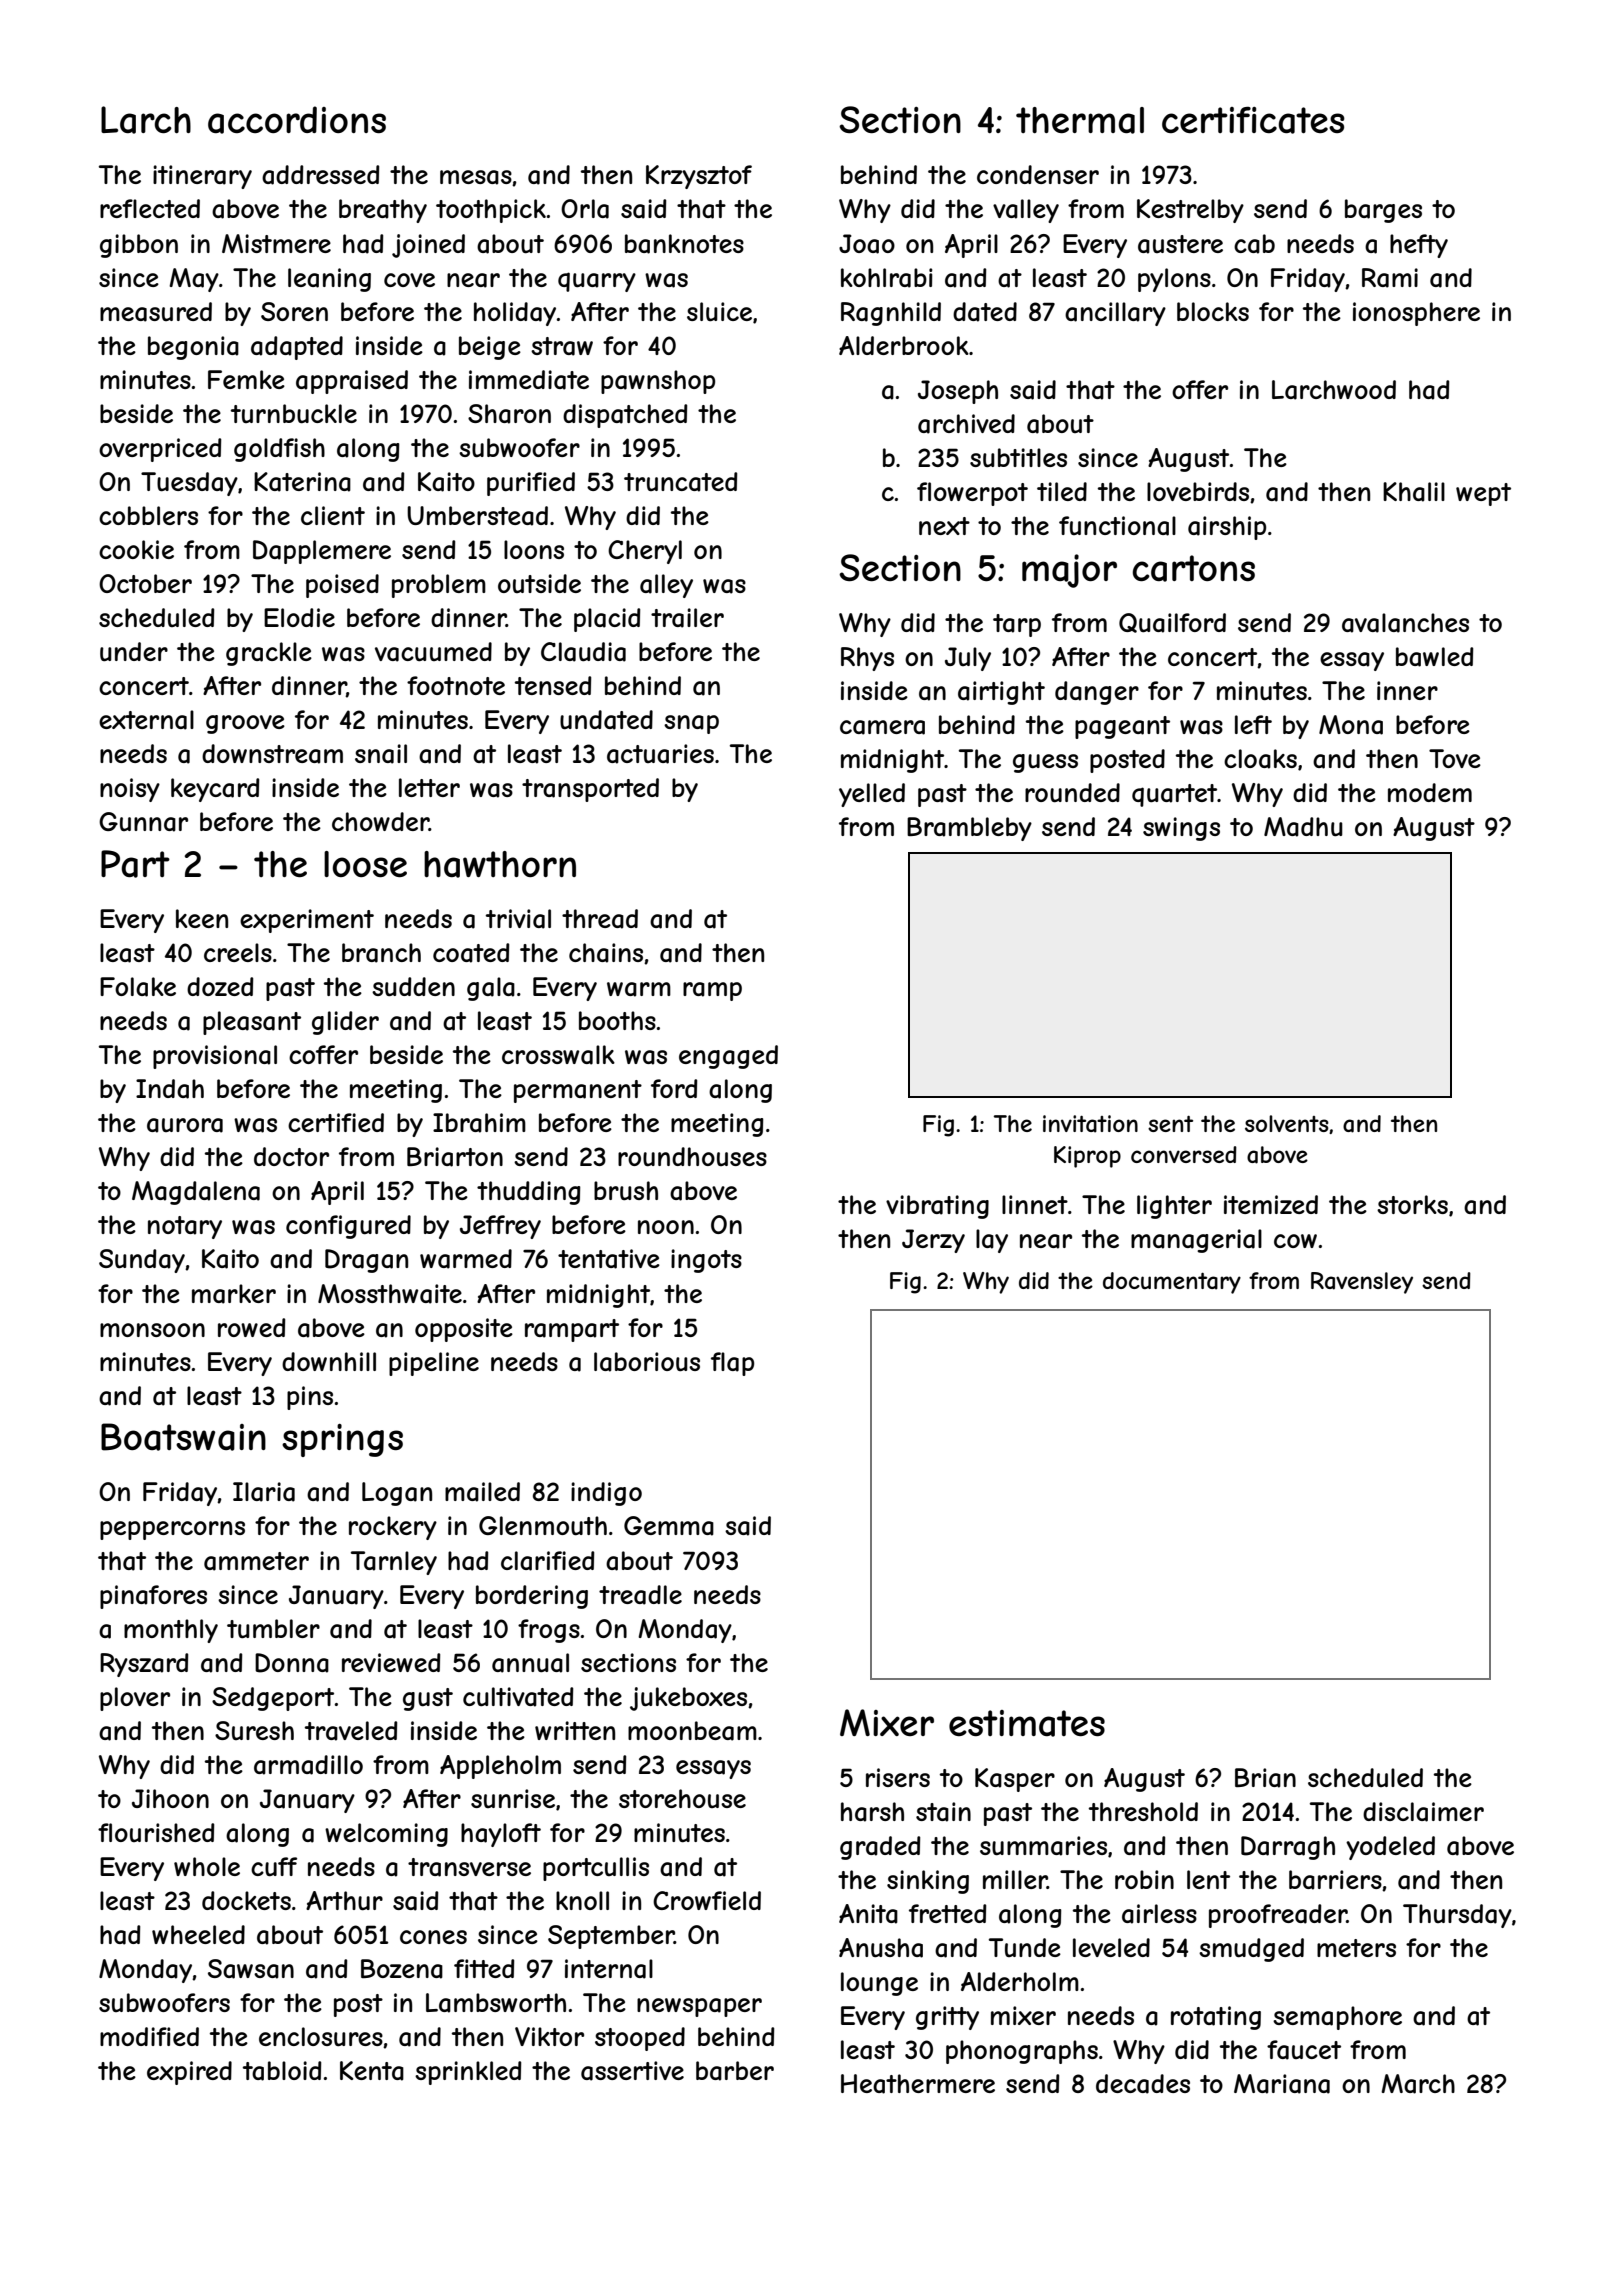 The width and height of the document is (1620, 2292). What do you see at coordinates (1416, 314) in the document?
I see `ionosphere` at bounding box center [1416, 314].
